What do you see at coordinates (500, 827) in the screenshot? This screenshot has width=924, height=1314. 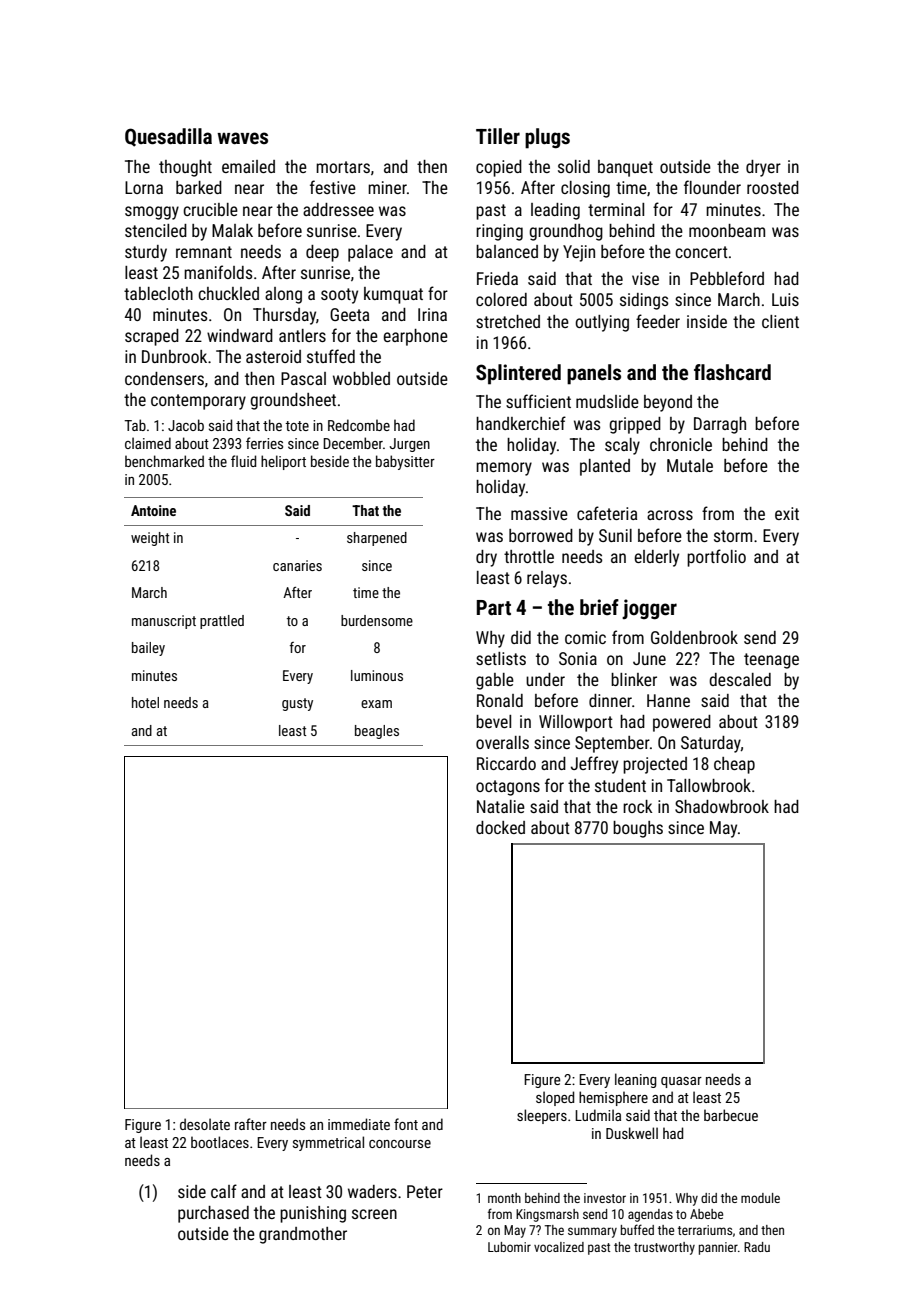 I see `docked` at bounding box center [500, 827].
